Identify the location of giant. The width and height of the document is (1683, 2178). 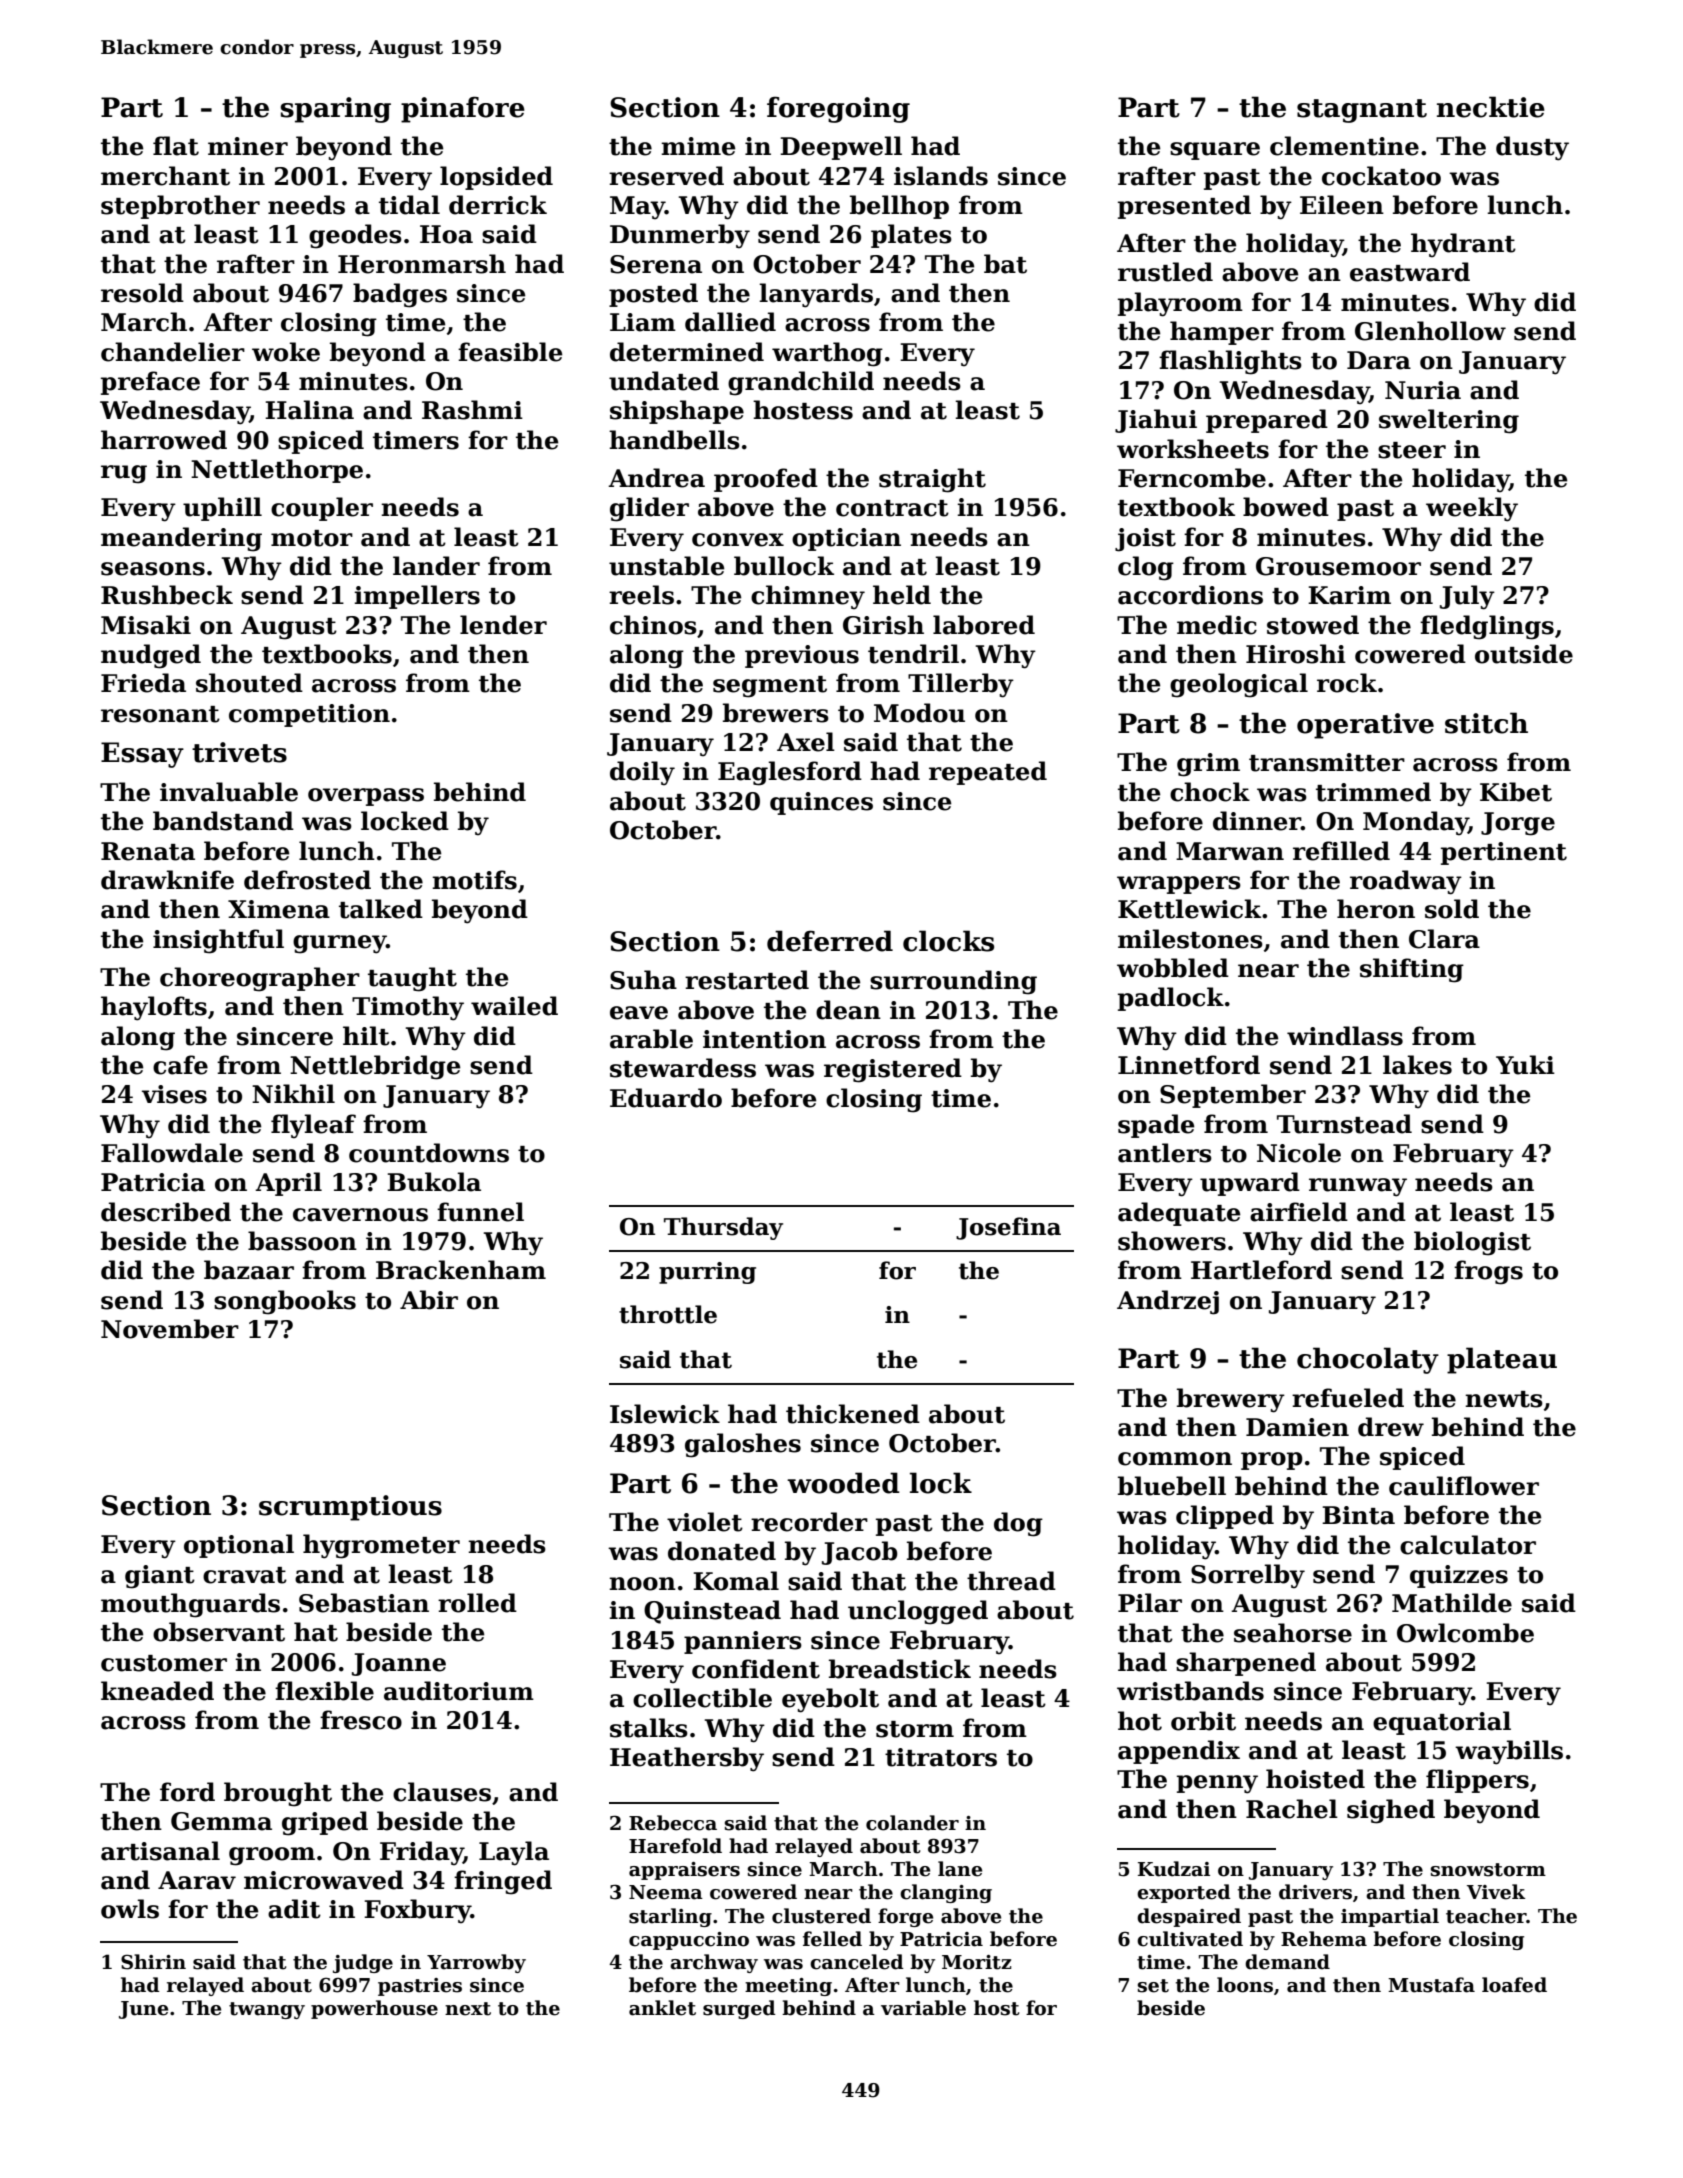
(160, 1577).
